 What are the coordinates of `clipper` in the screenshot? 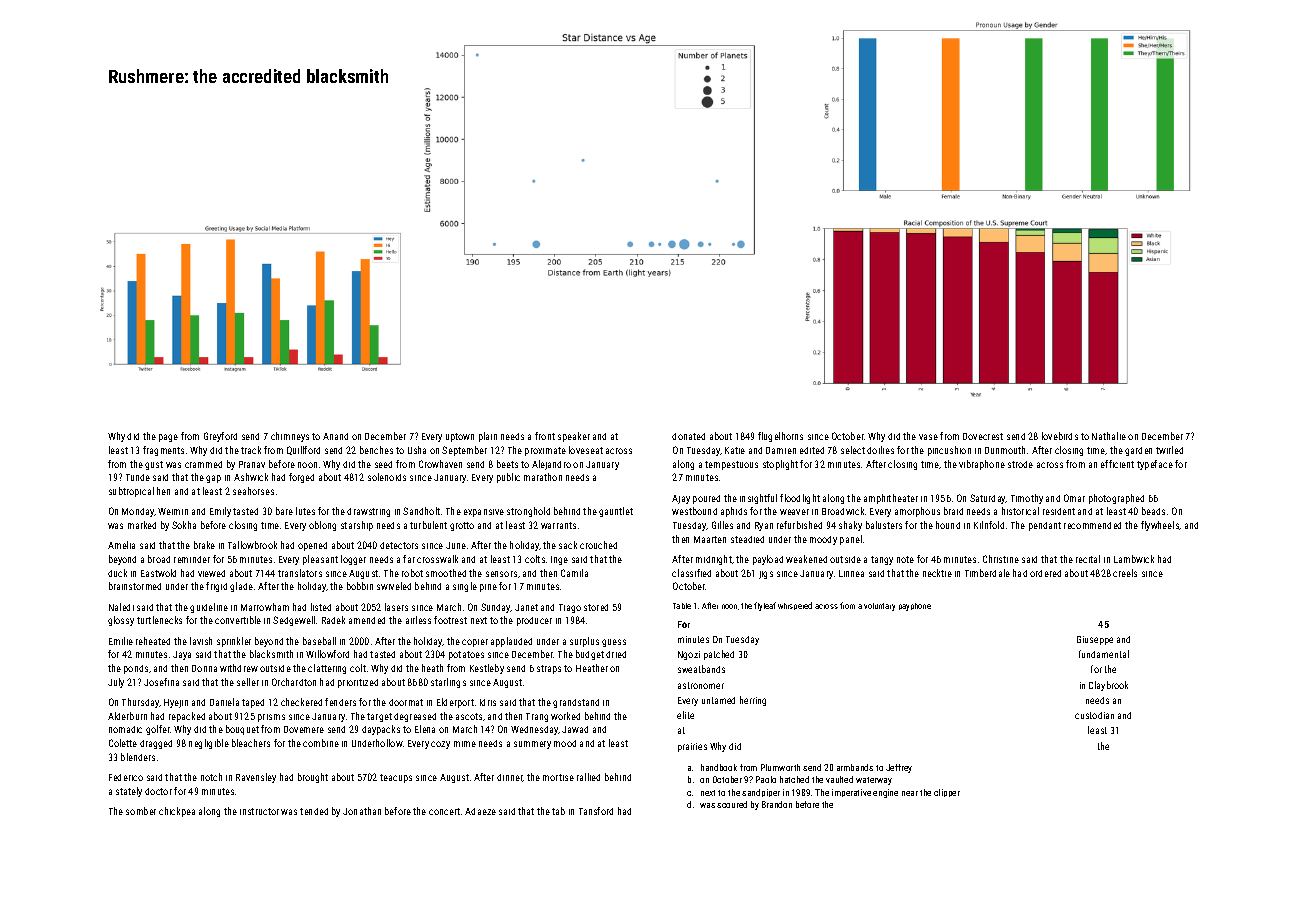 It's located at (947, 793).
